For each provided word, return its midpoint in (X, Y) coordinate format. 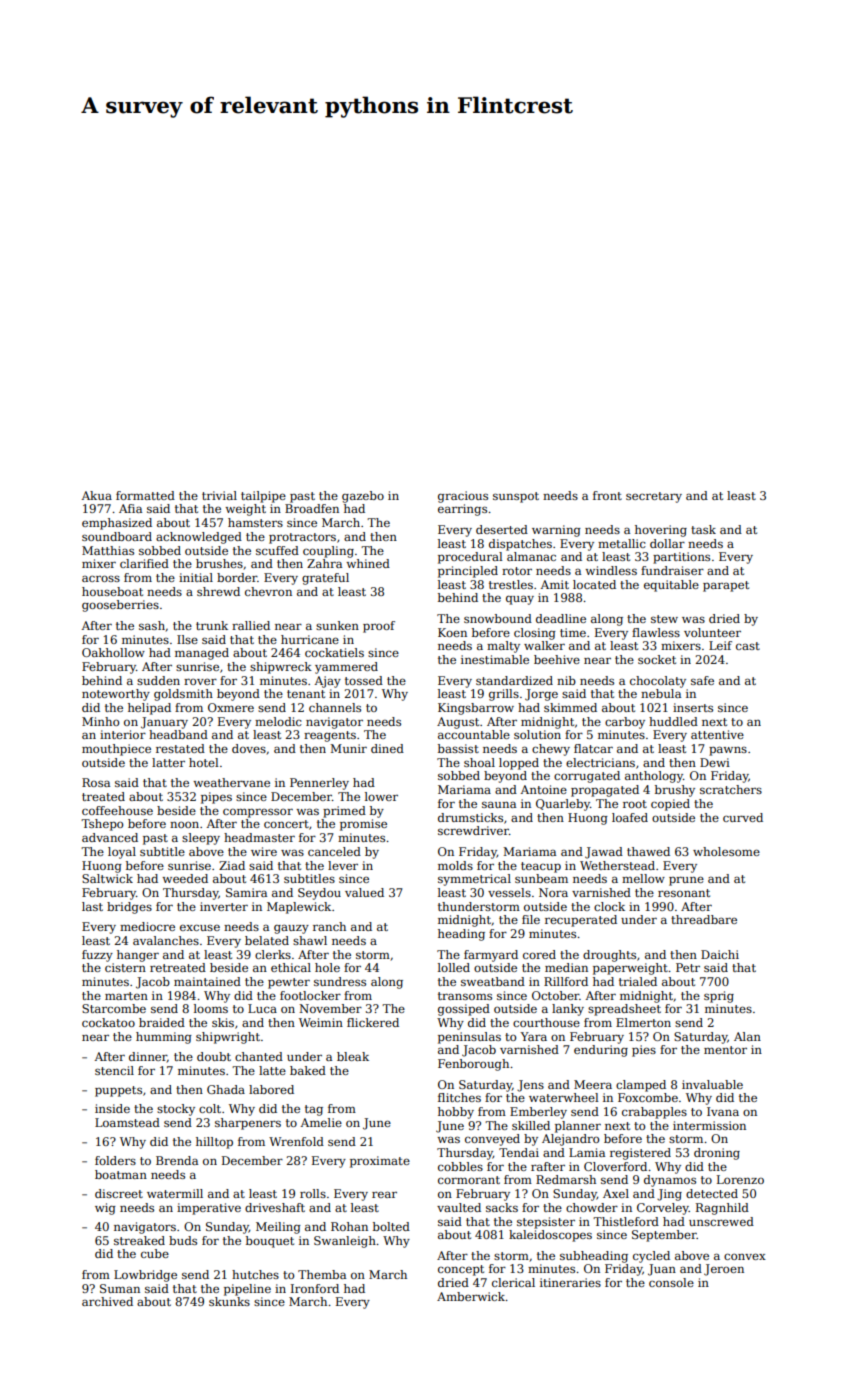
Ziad (232, 865)
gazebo (363, 497)
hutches (255, 1274)
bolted (391, 1226)
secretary (654, 497)
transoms (465, 996)
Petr (688, 967)
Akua (96, 495)
